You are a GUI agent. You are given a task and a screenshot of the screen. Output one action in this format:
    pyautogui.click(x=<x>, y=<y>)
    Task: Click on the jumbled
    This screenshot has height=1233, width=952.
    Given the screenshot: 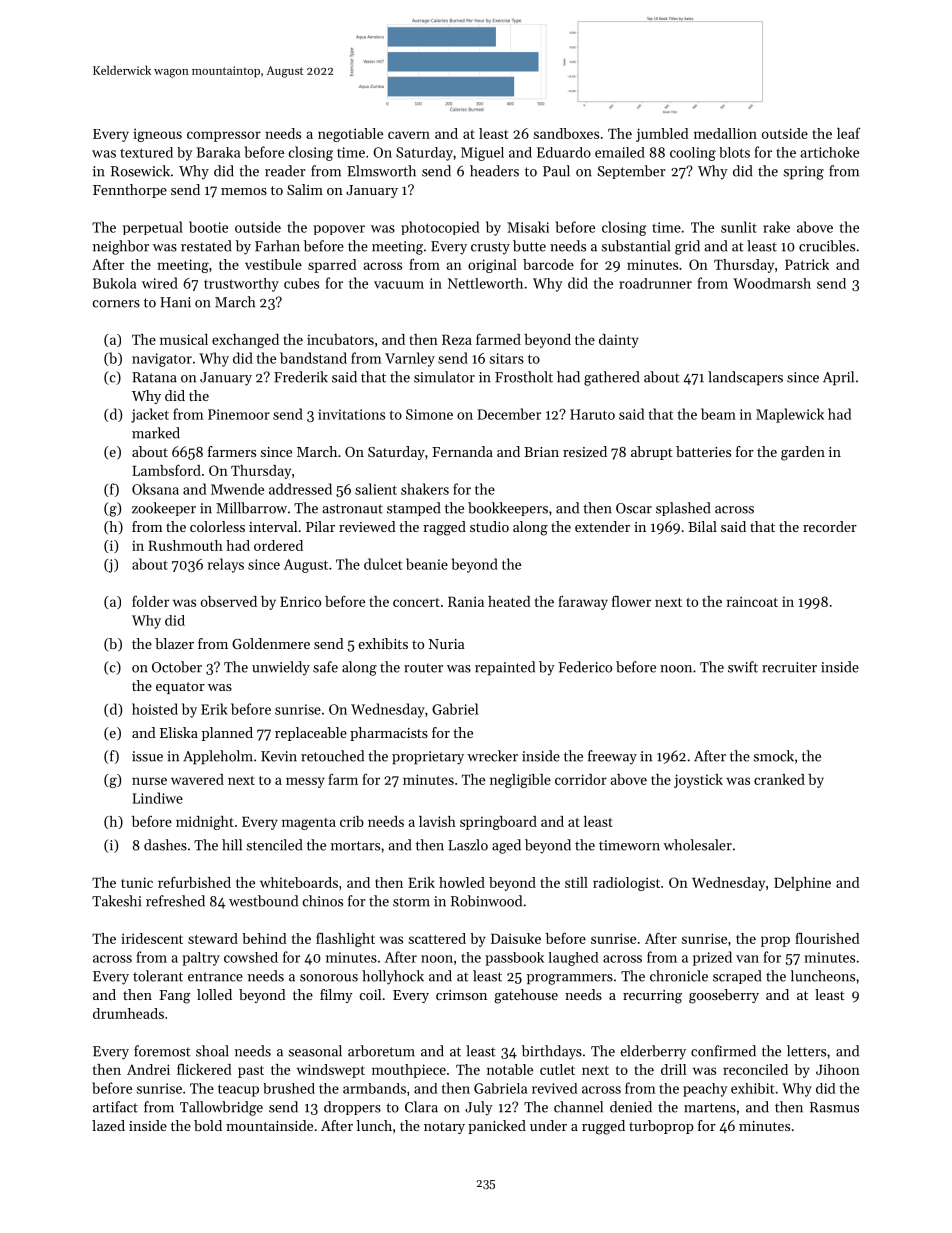 What is the action you would take?
    pyautogui.click(x=662, y=135)
